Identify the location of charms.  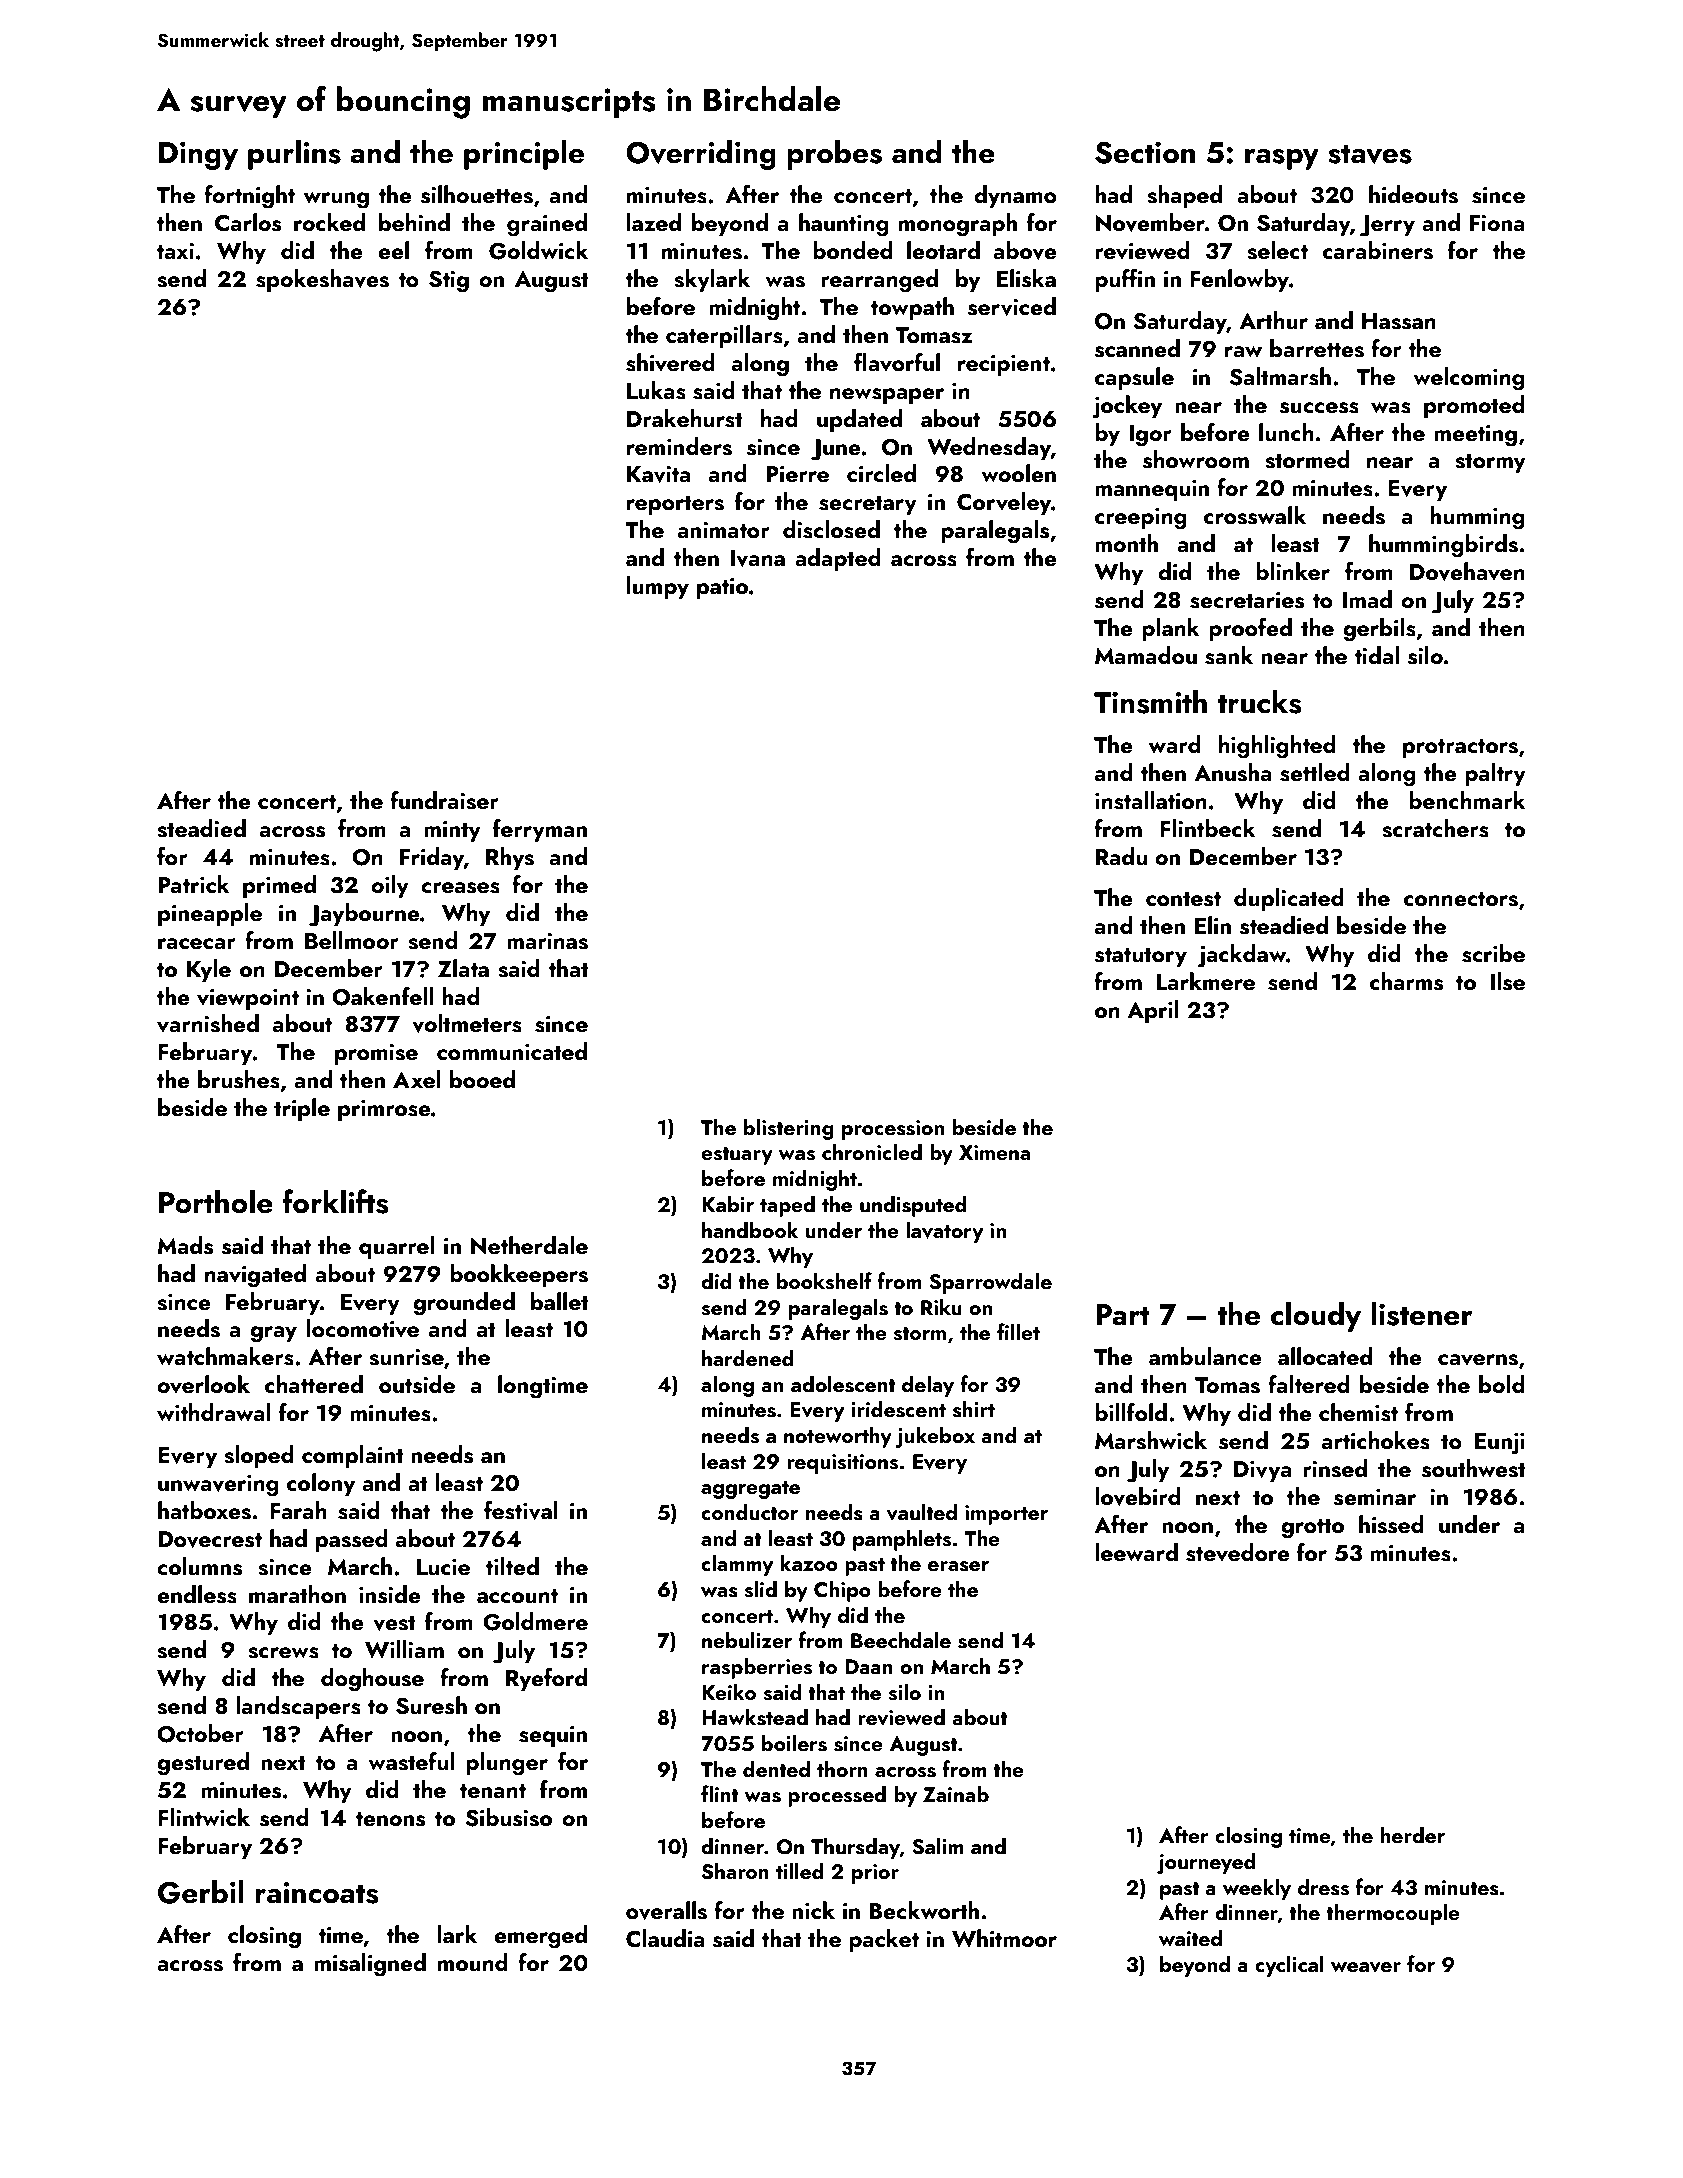
(1406, 981).
